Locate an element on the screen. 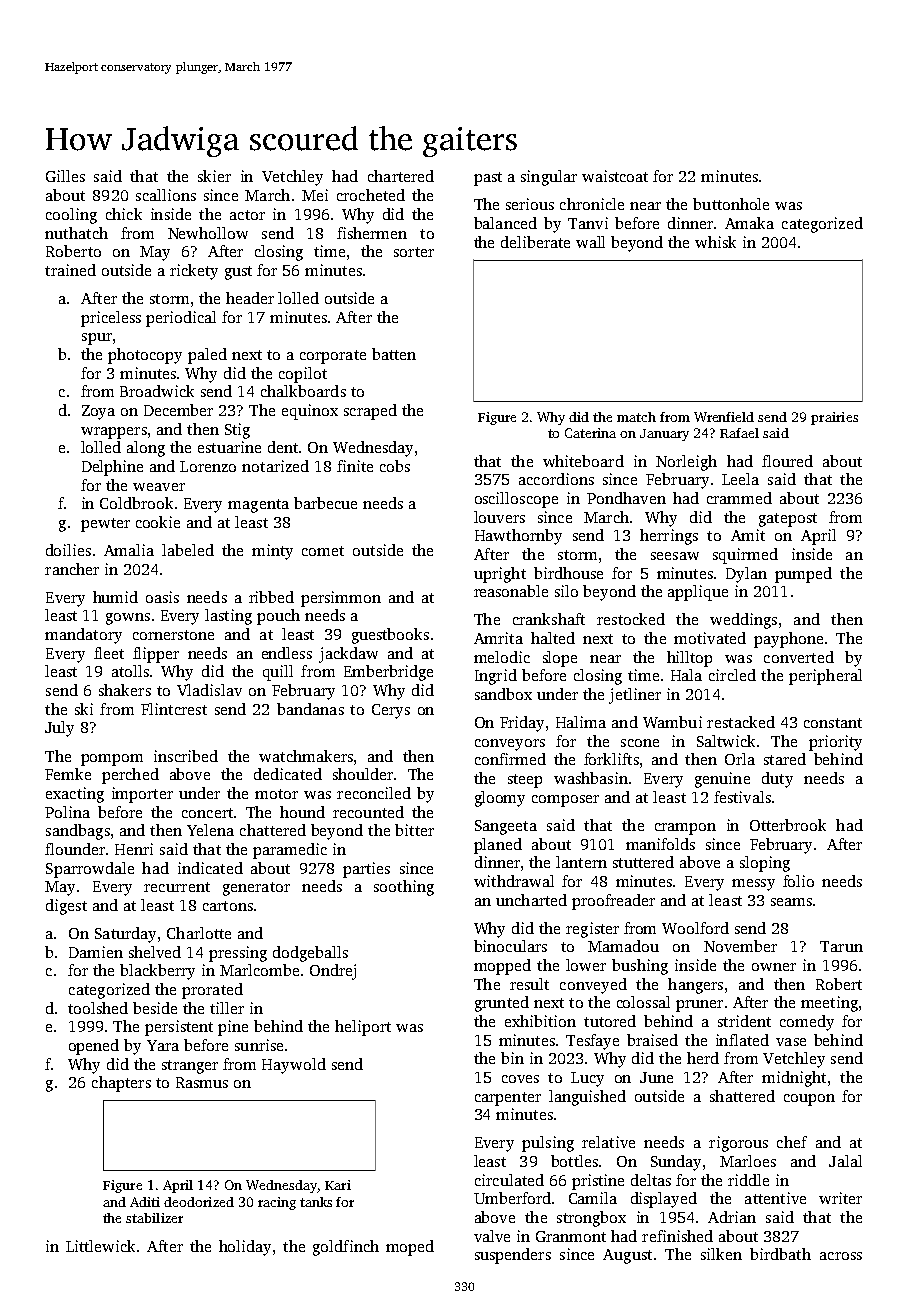  past is located at coordinates (488, 179).
